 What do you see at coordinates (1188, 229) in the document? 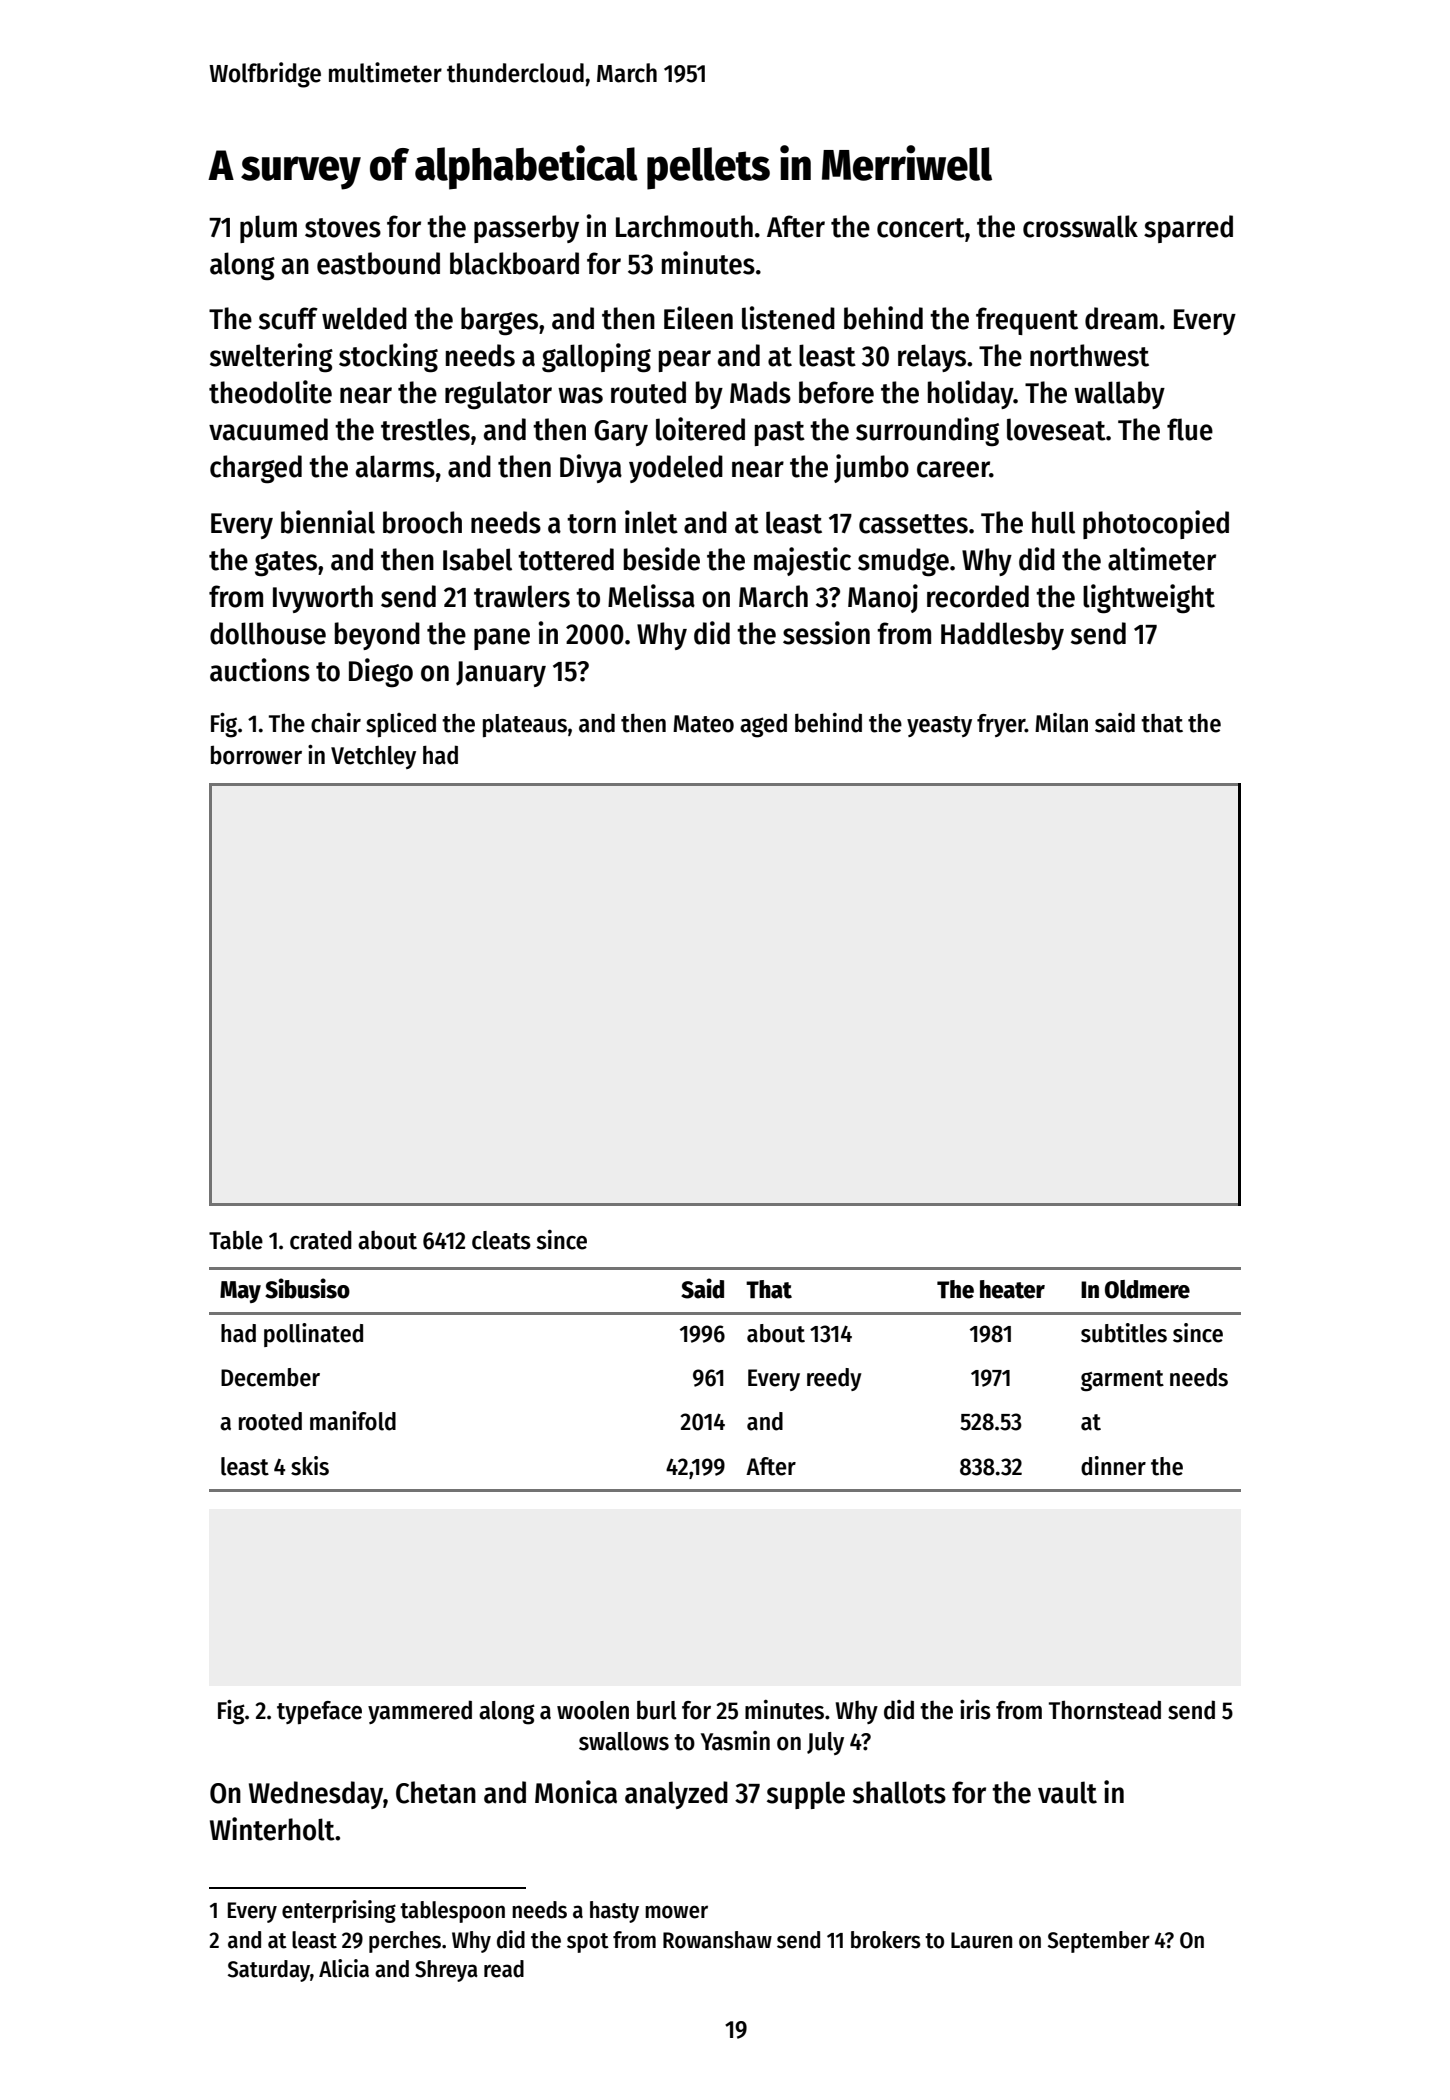
I see `sparred` at bounding box center [1188, 229].
